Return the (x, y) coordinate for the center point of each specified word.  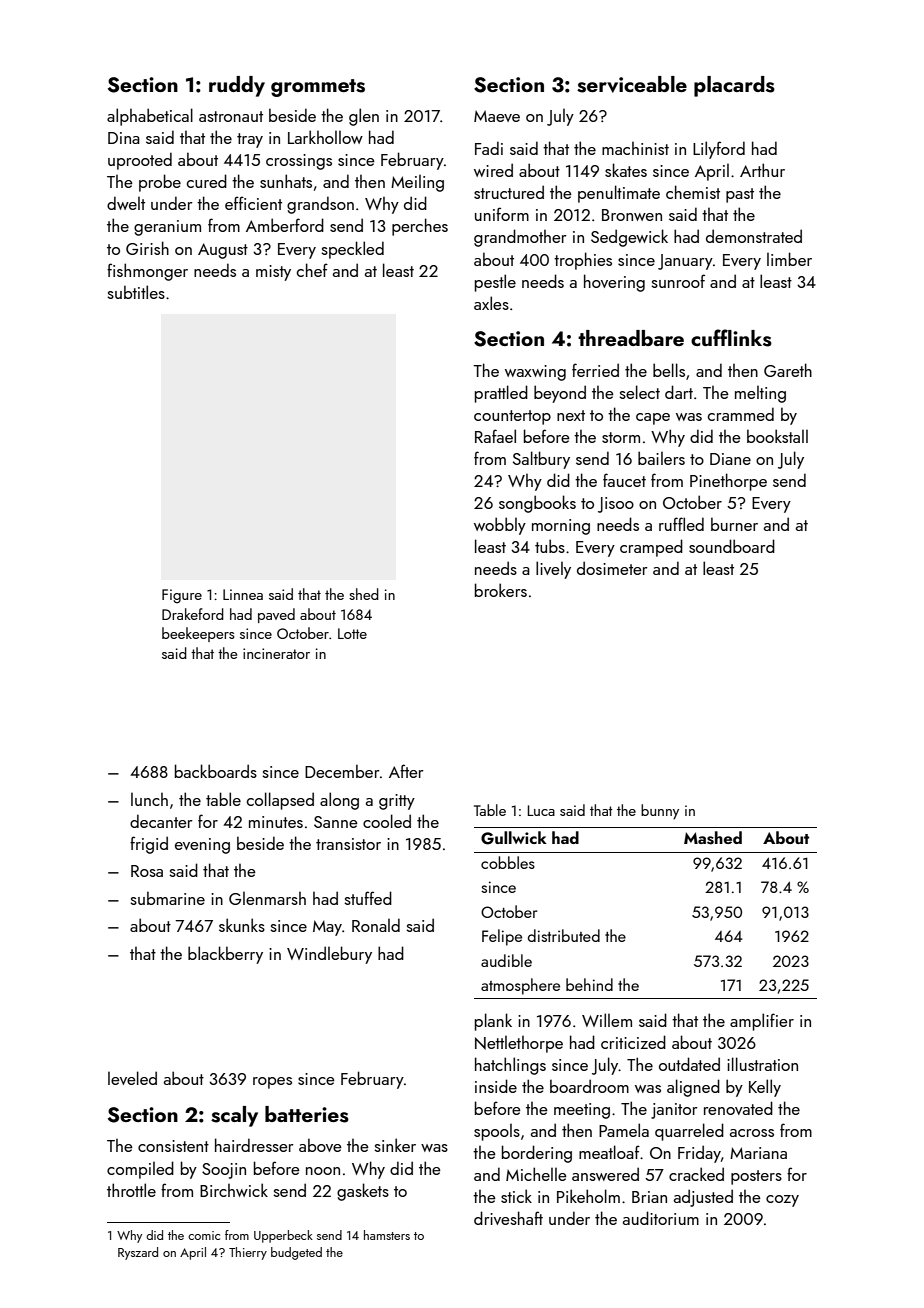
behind (589, 984)
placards (734, 86)
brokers (501, 590)
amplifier (762, 1022)
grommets (318, 88)
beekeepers (198, 634)
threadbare (631, 338)
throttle (131, 1190)
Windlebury (329, 955)
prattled (501, 394)
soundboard (732, 546)
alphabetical (150, 117)
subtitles (136, 292)
